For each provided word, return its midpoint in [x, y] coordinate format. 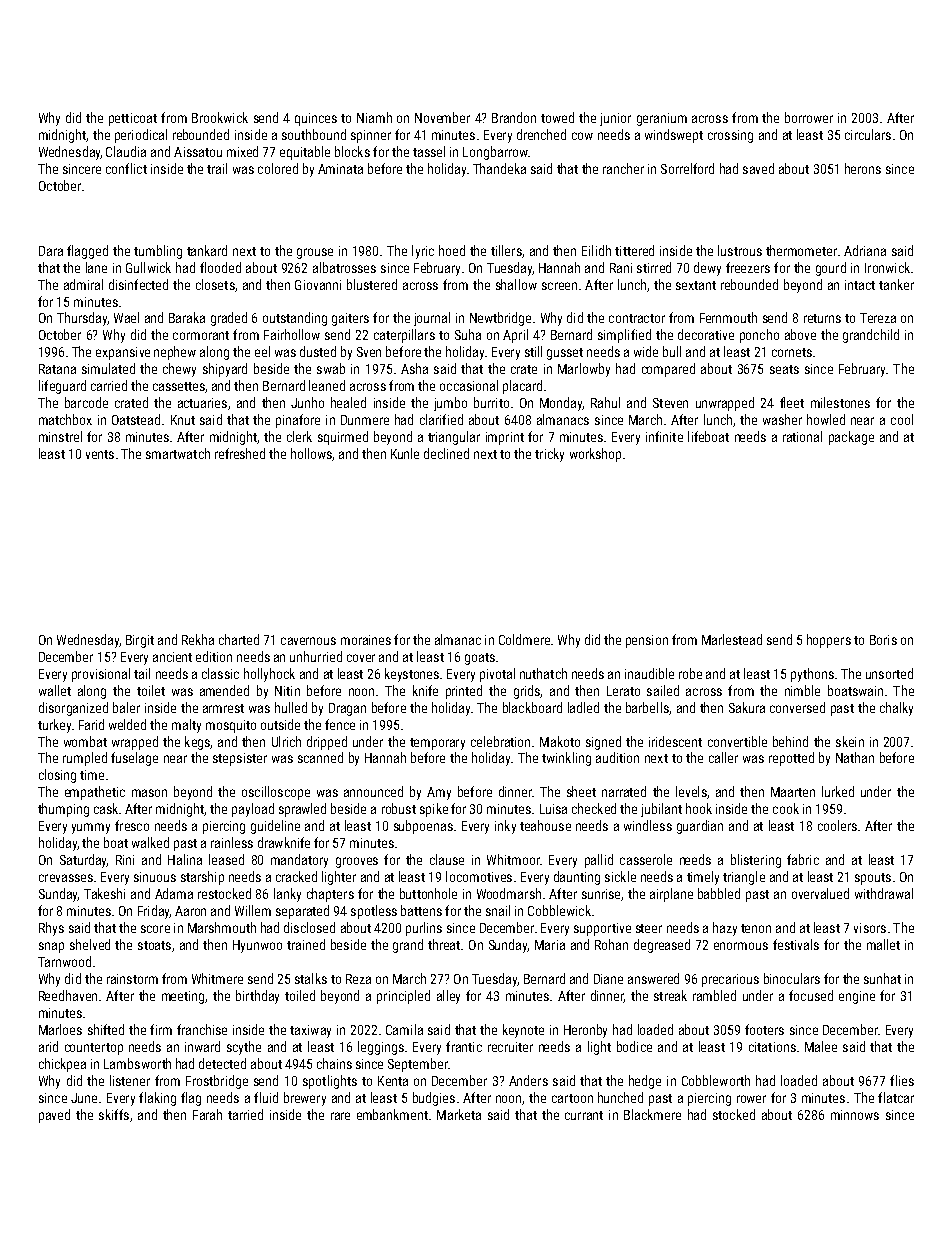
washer [782, 419]
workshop [595, 455]
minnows [855, 1115]
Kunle [405, 453]
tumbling [158, 252]
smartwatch [178, 453]
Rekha [198, 639]
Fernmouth [728, 317]
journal [432, 319]
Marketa [459, 1114]
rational [802, 436]
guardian [700, 827]
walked [150, 842]
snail [498, 910]
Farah [207, 1114]
